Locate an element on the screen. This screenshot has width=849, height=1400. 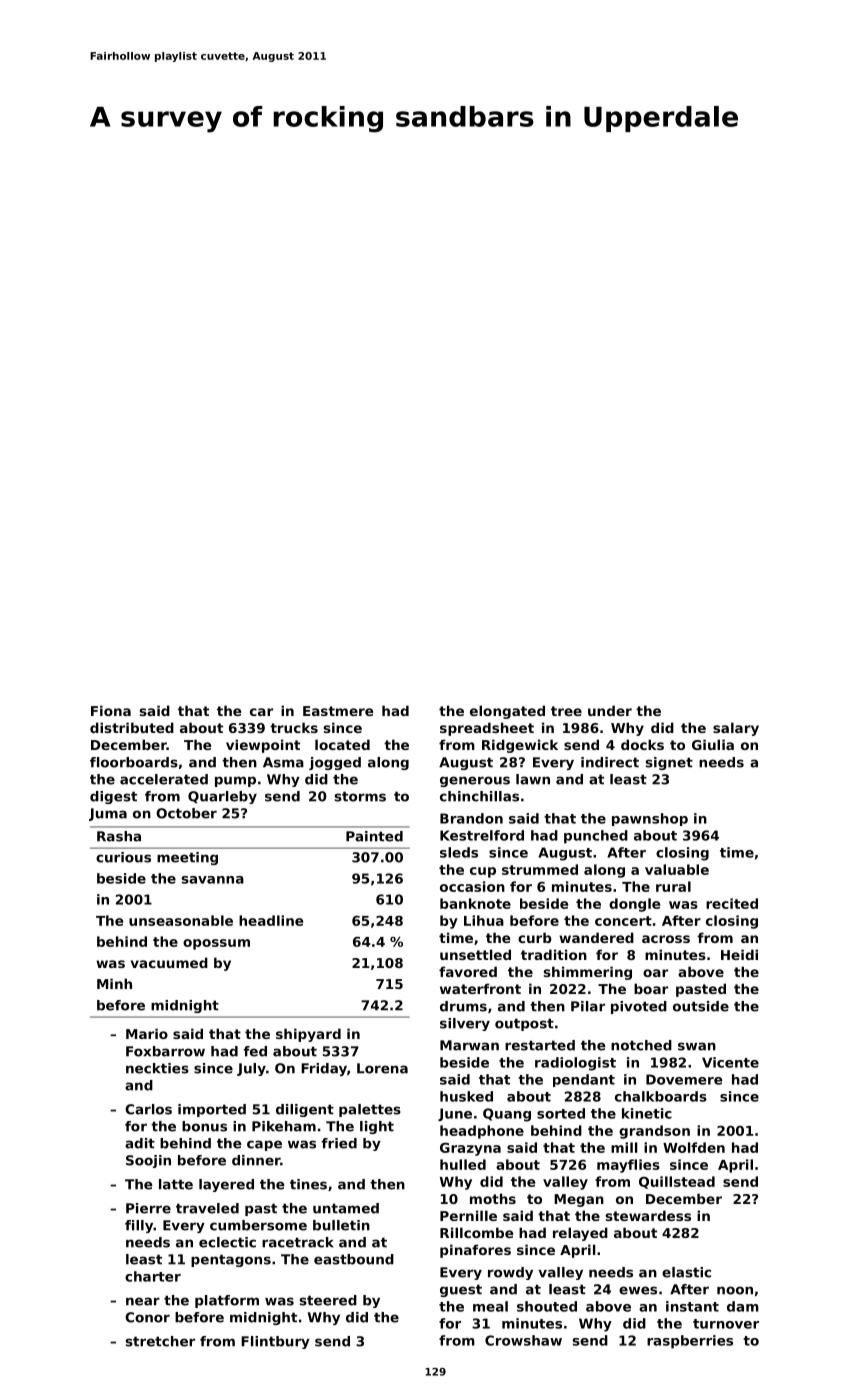
opossum is located at coordinates (216, 944).
